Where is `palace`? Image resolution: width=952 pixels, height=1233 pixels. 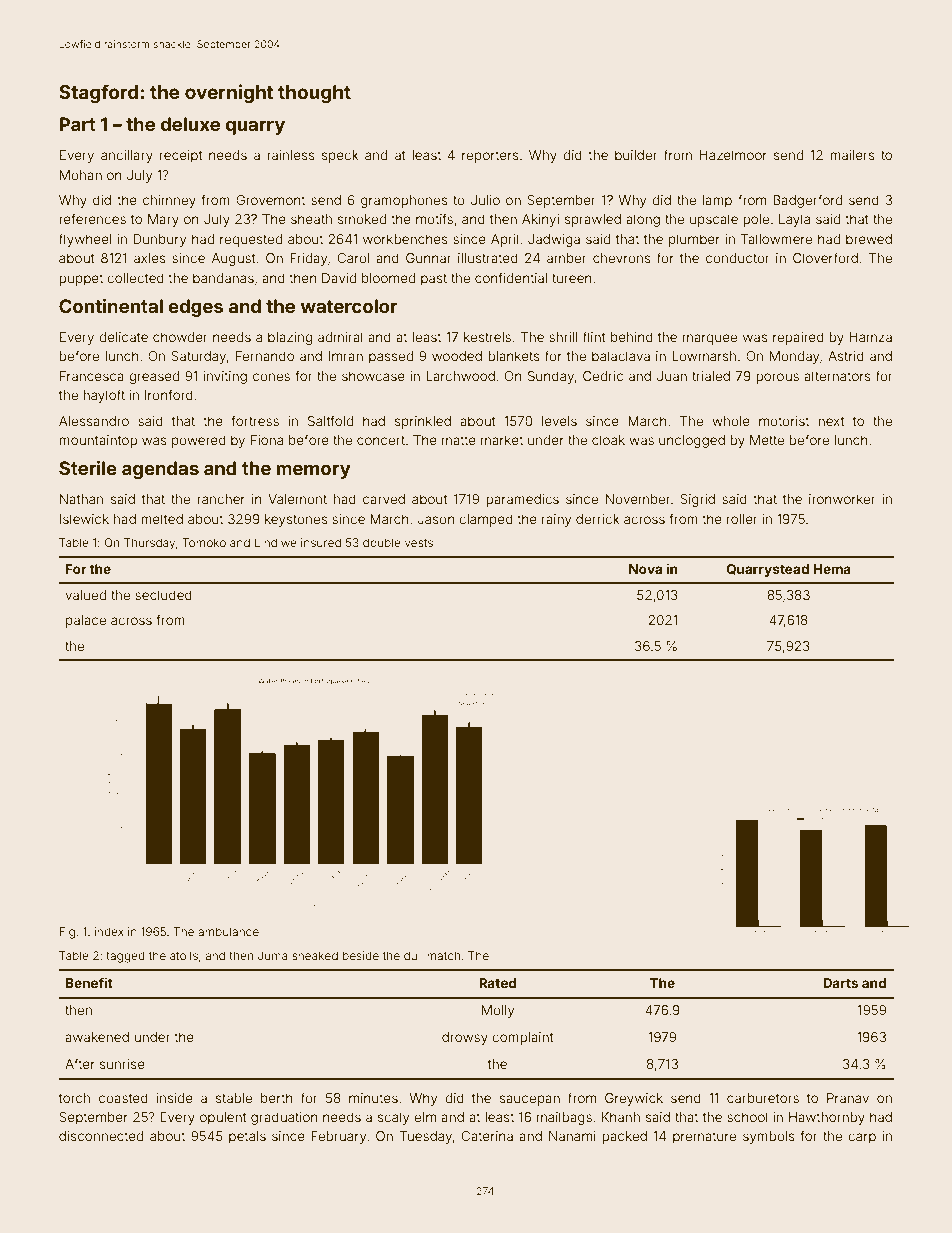
palace is located at coordinates (86, 621).
